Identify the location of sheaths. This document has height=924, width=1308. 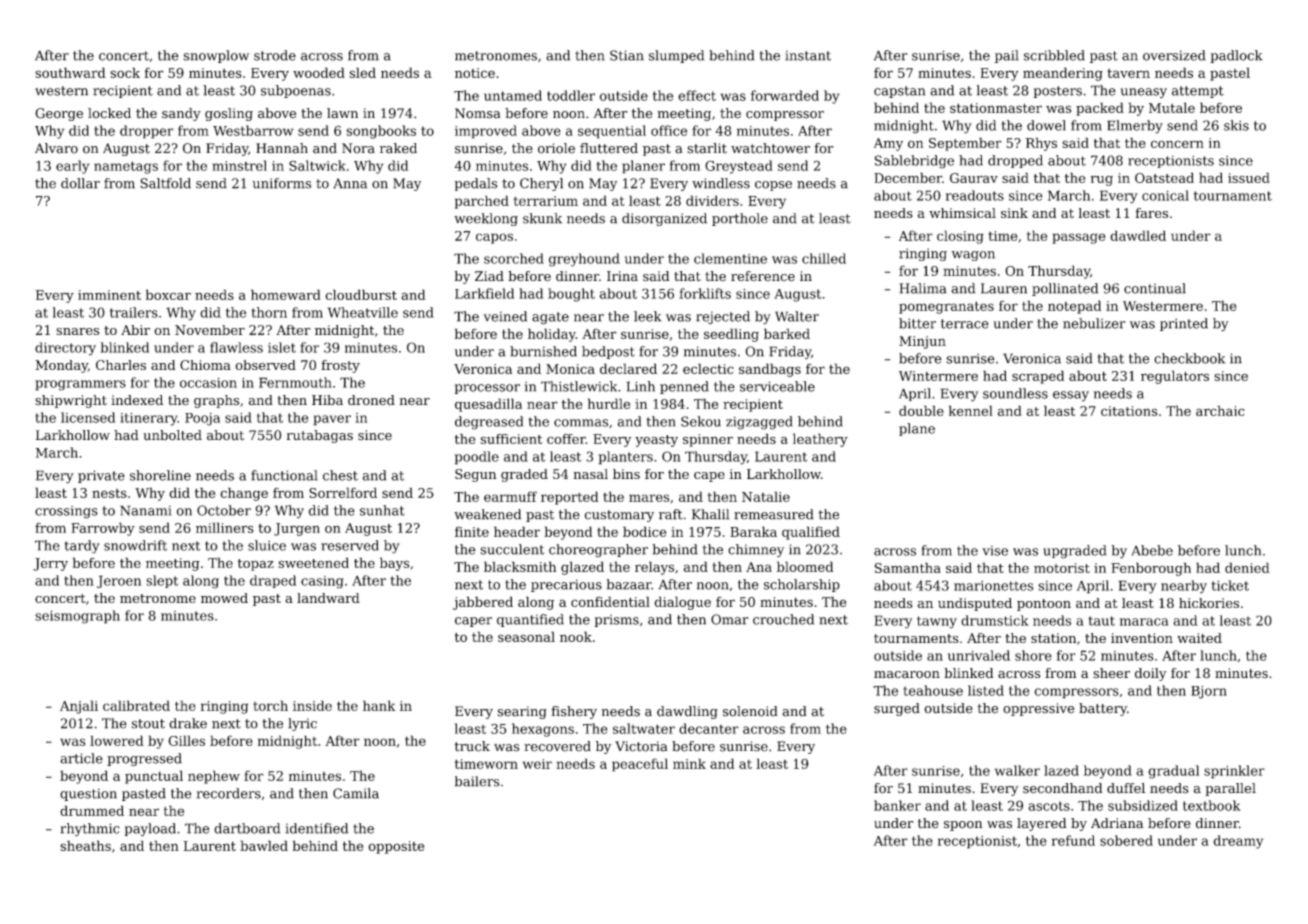
(85, 845).
